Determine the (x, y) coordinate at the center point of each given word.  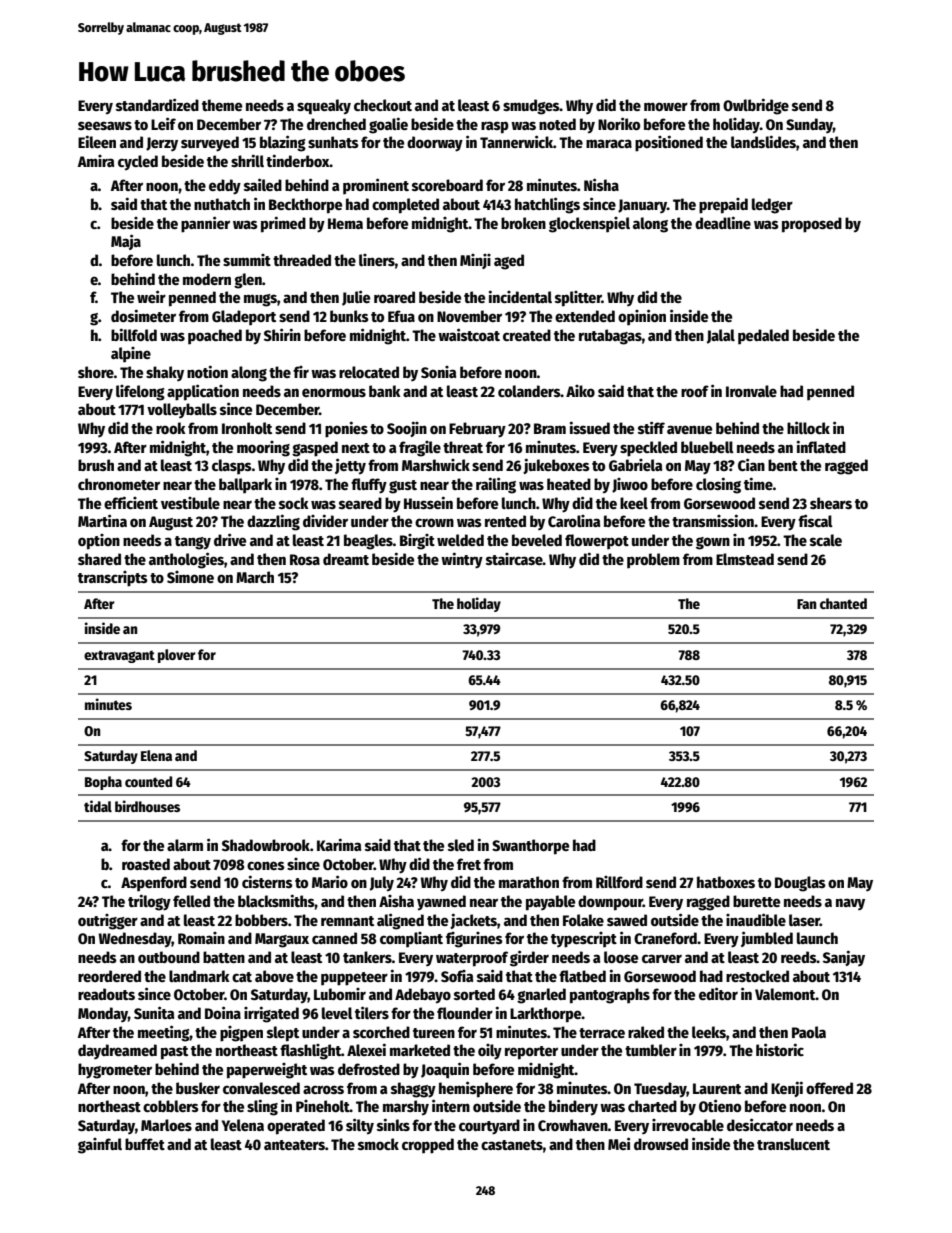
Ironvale (751, 391)
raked (646, 1032)
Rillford (619, 882)
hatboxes (726, 882)
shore (96, 372)
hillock (808, 427)
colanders (529, 391)
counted (148, 781)
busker (198, 1088)
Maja (126, 242)
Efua (401, 316)
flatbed (582, 976)
